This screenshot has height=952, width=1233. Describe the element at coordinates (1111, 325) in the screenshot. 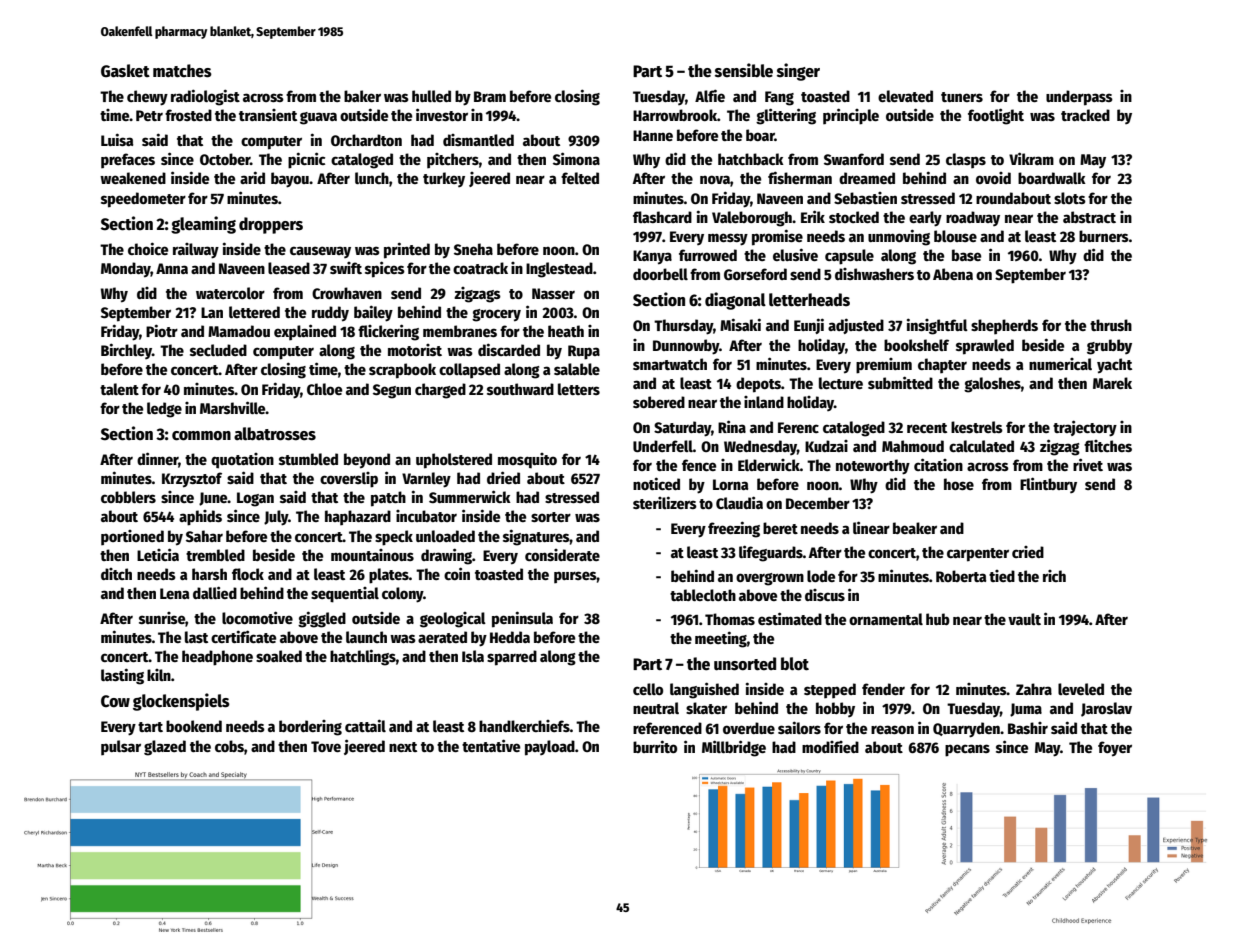

I see `thrush` at that location.
